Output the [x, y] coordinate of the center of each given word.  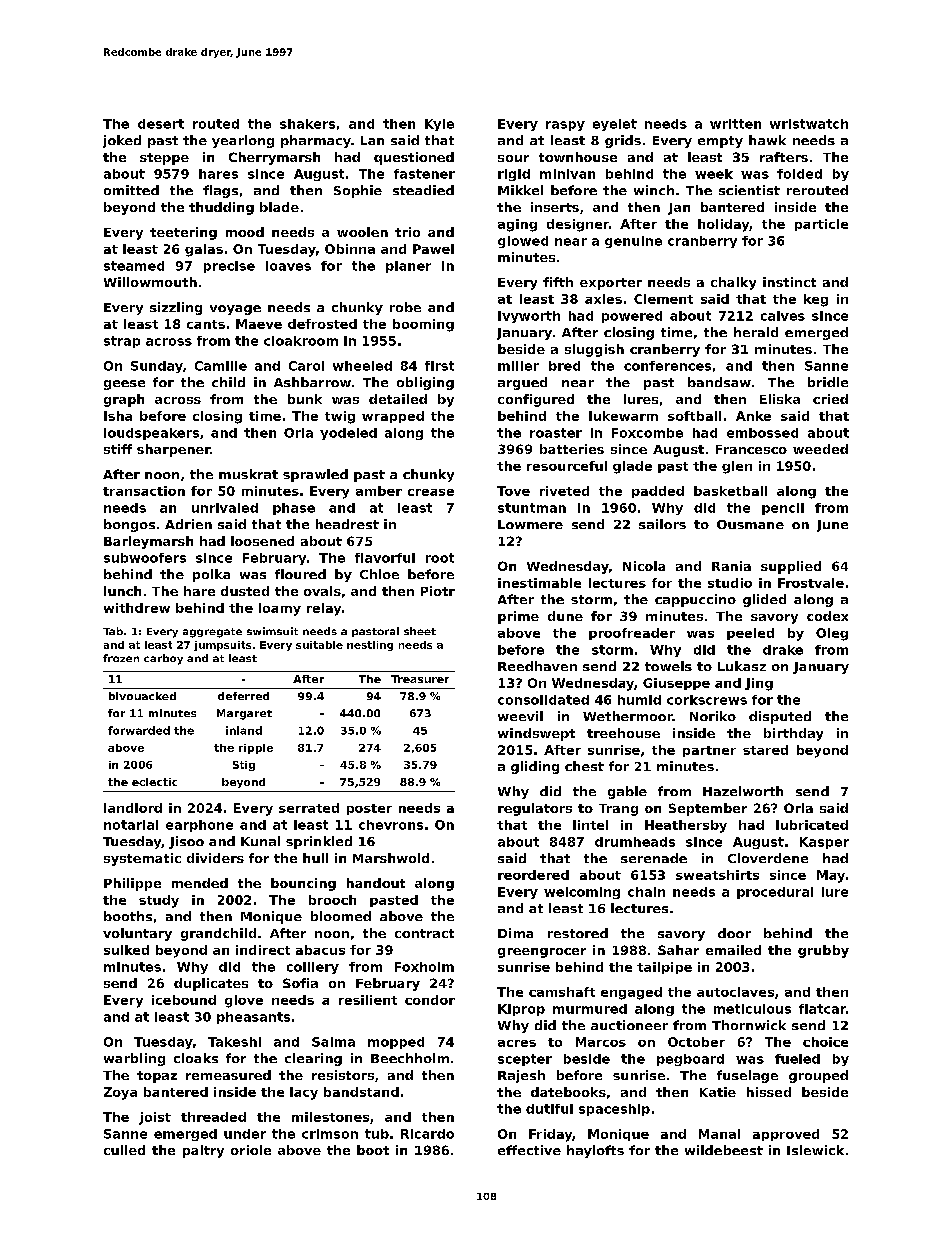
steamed [134, 266]
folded [799, 174]
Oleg [832, 634]
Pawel [433, 249]
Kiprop [521, 1010]
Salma [333, 1042]
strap [122, 342]
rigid [514, 175]
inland [244, 730]
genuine [633, 242]
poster [369, 809]
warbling [134, 1059]
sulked [126, 950]
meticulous [752, 1009]
